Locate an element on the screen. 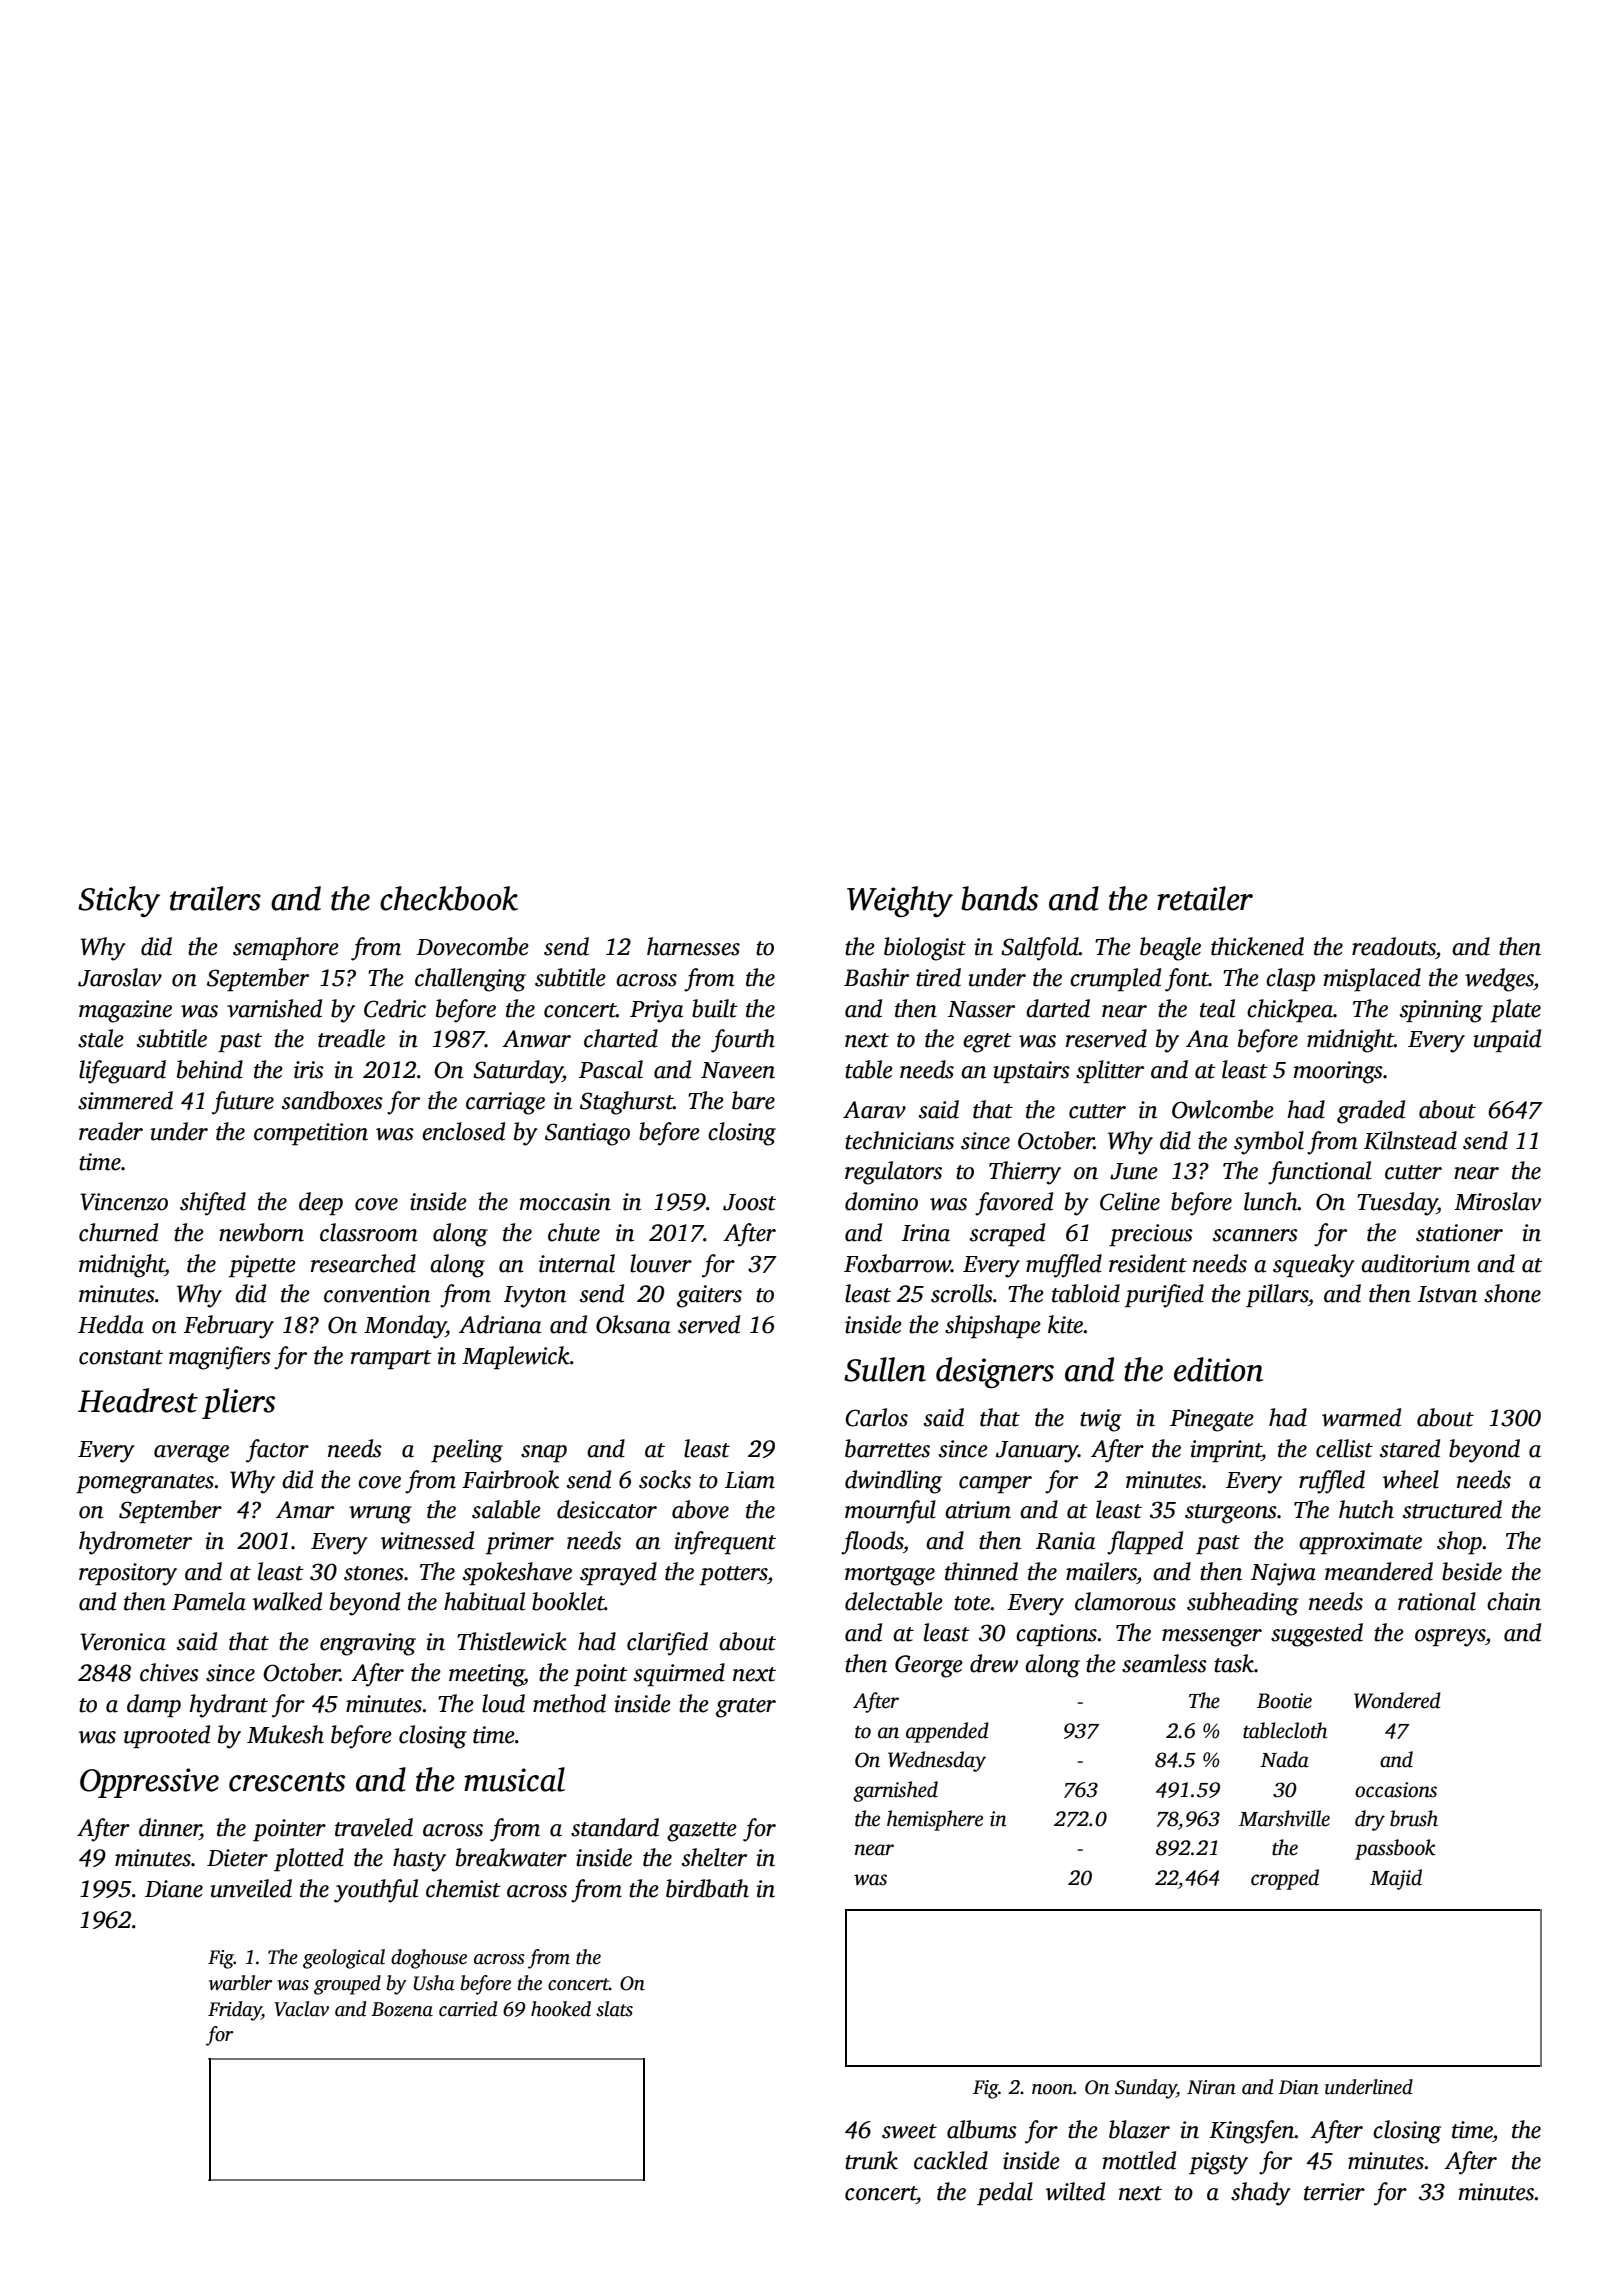 The image size is (1620, 2292). plate is located at coordinates (1516, 1010).
